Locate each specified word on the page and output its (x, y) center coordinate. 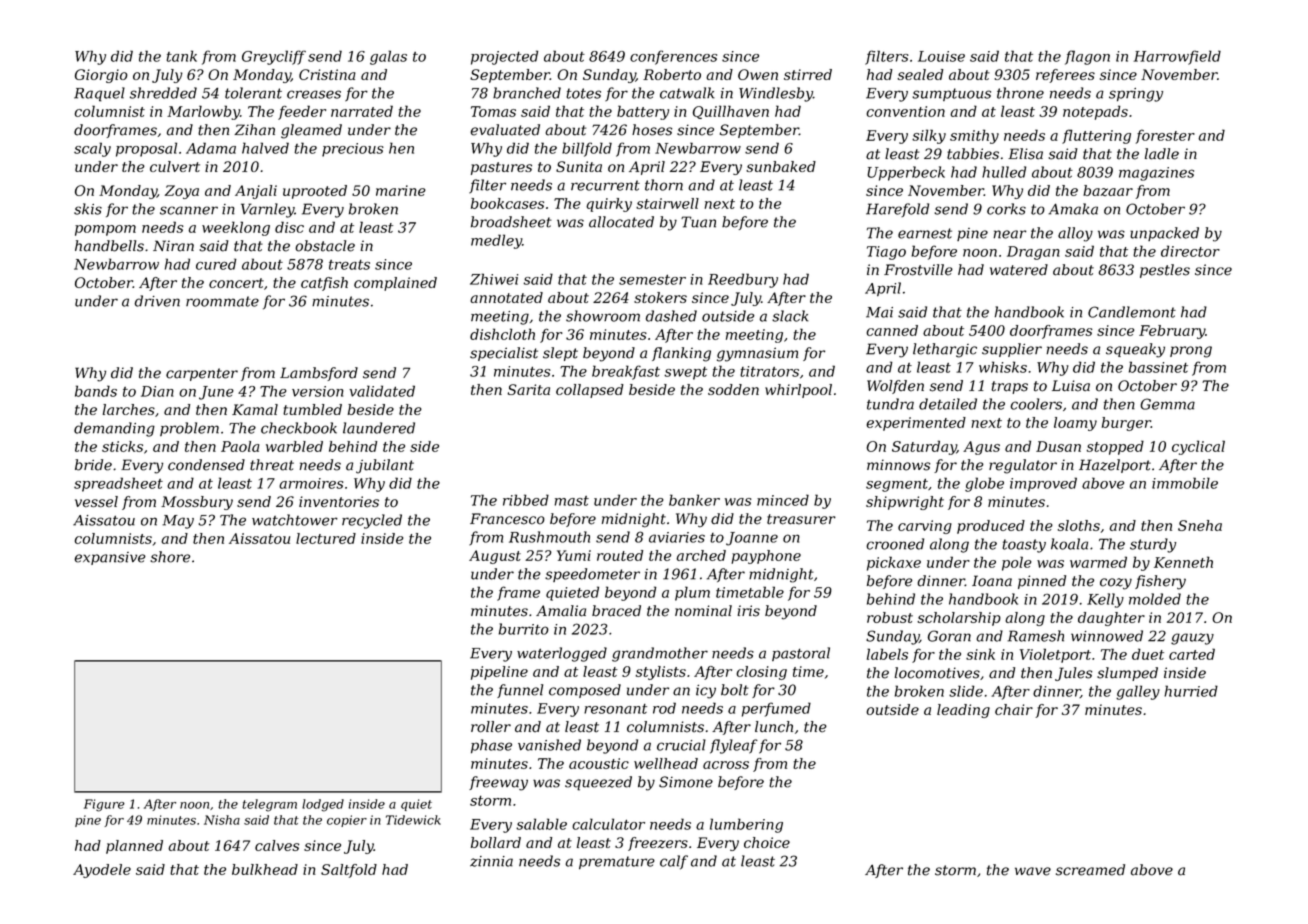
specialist (504, 354)
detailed (948, 404)
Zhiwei (494, 279)
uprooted (315, 192)
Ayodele (102, 871)
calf (674, 862)
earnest (925, 233)
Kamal (255, 409)
